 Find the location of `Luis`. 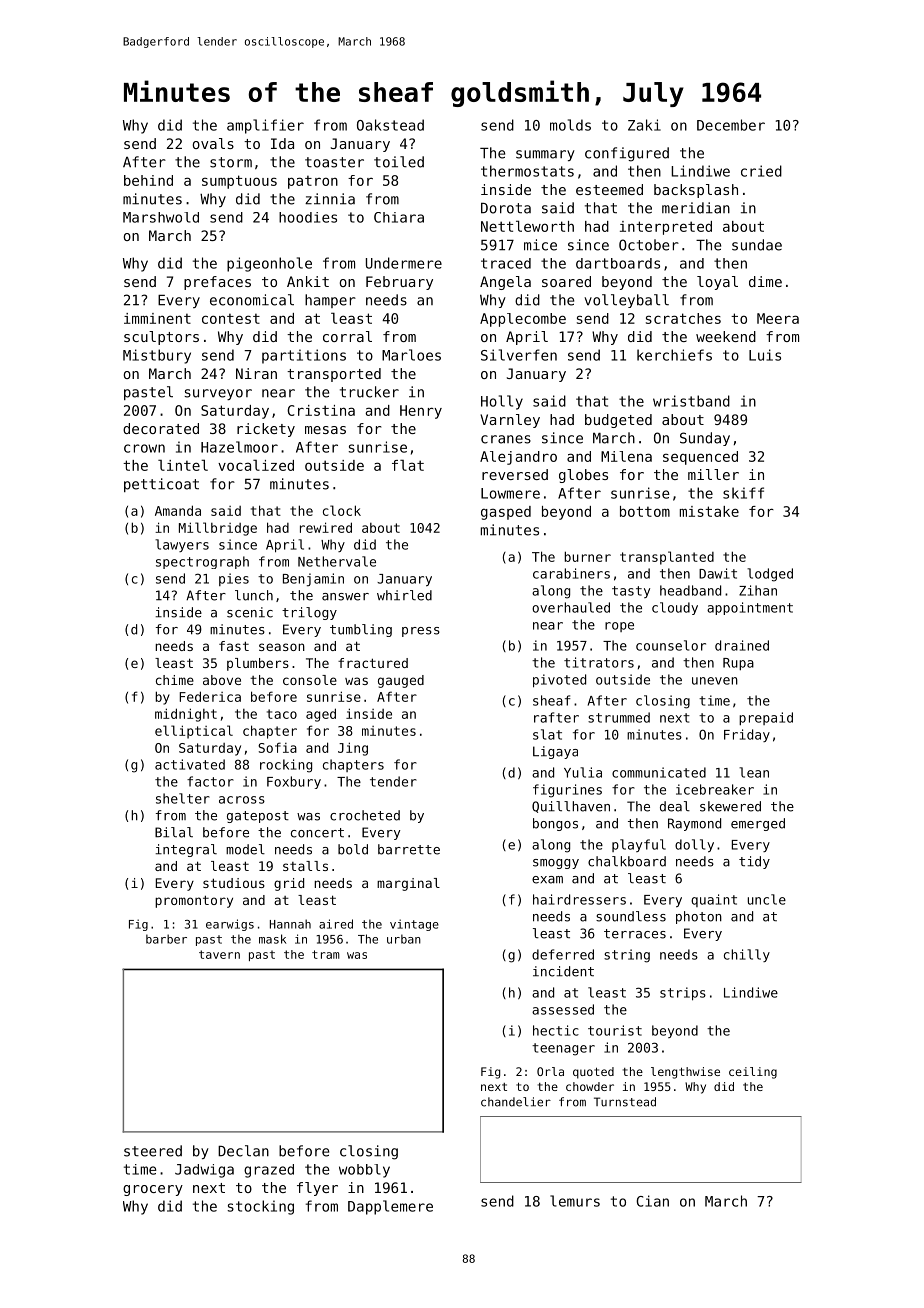

Luis is located at coordinates (765, 355).
